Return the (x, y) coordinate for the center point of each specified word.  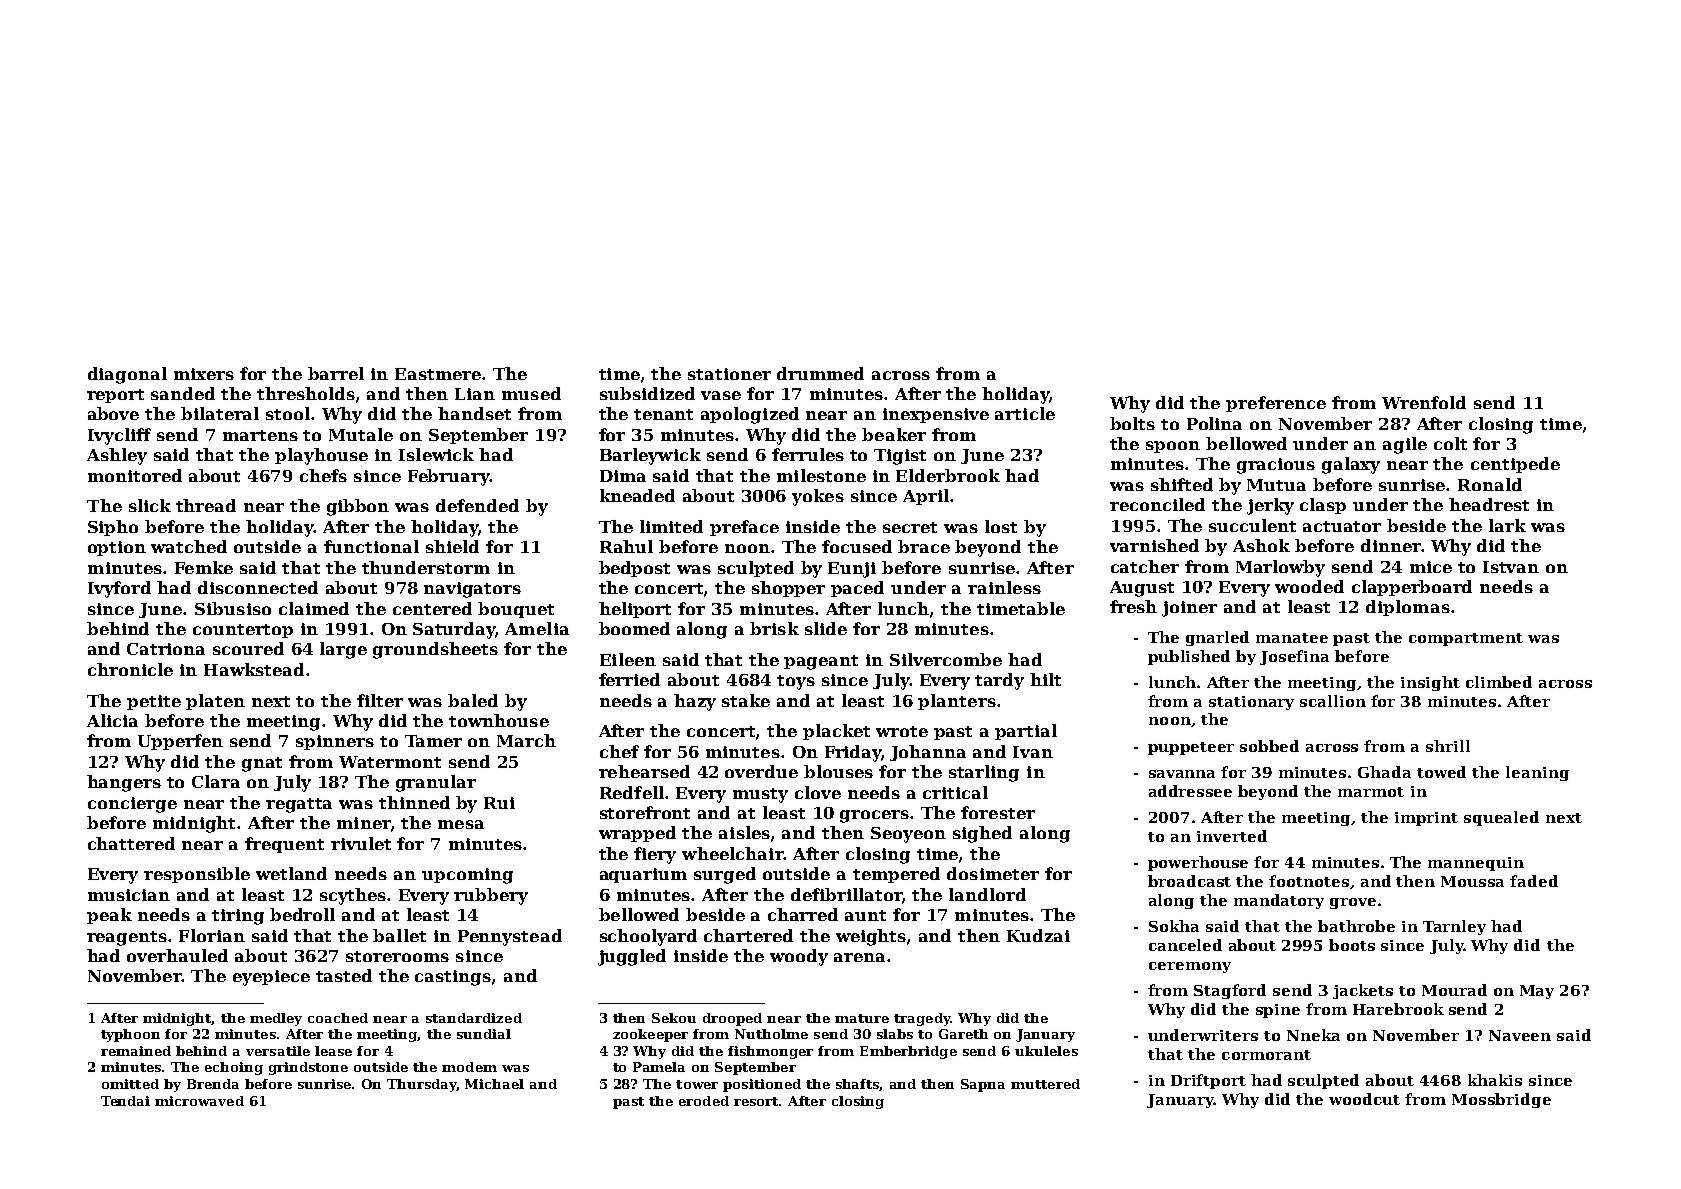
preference (1276, 404)
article (1025, 413)
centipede (1515, 465)
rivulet (361, 843)
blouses (838, 771)
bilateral (220, 413)
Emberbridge (908, 1052)
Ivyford (119, 589)
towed (1441, 772)
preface (744, 528)
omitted (130, 1084)
